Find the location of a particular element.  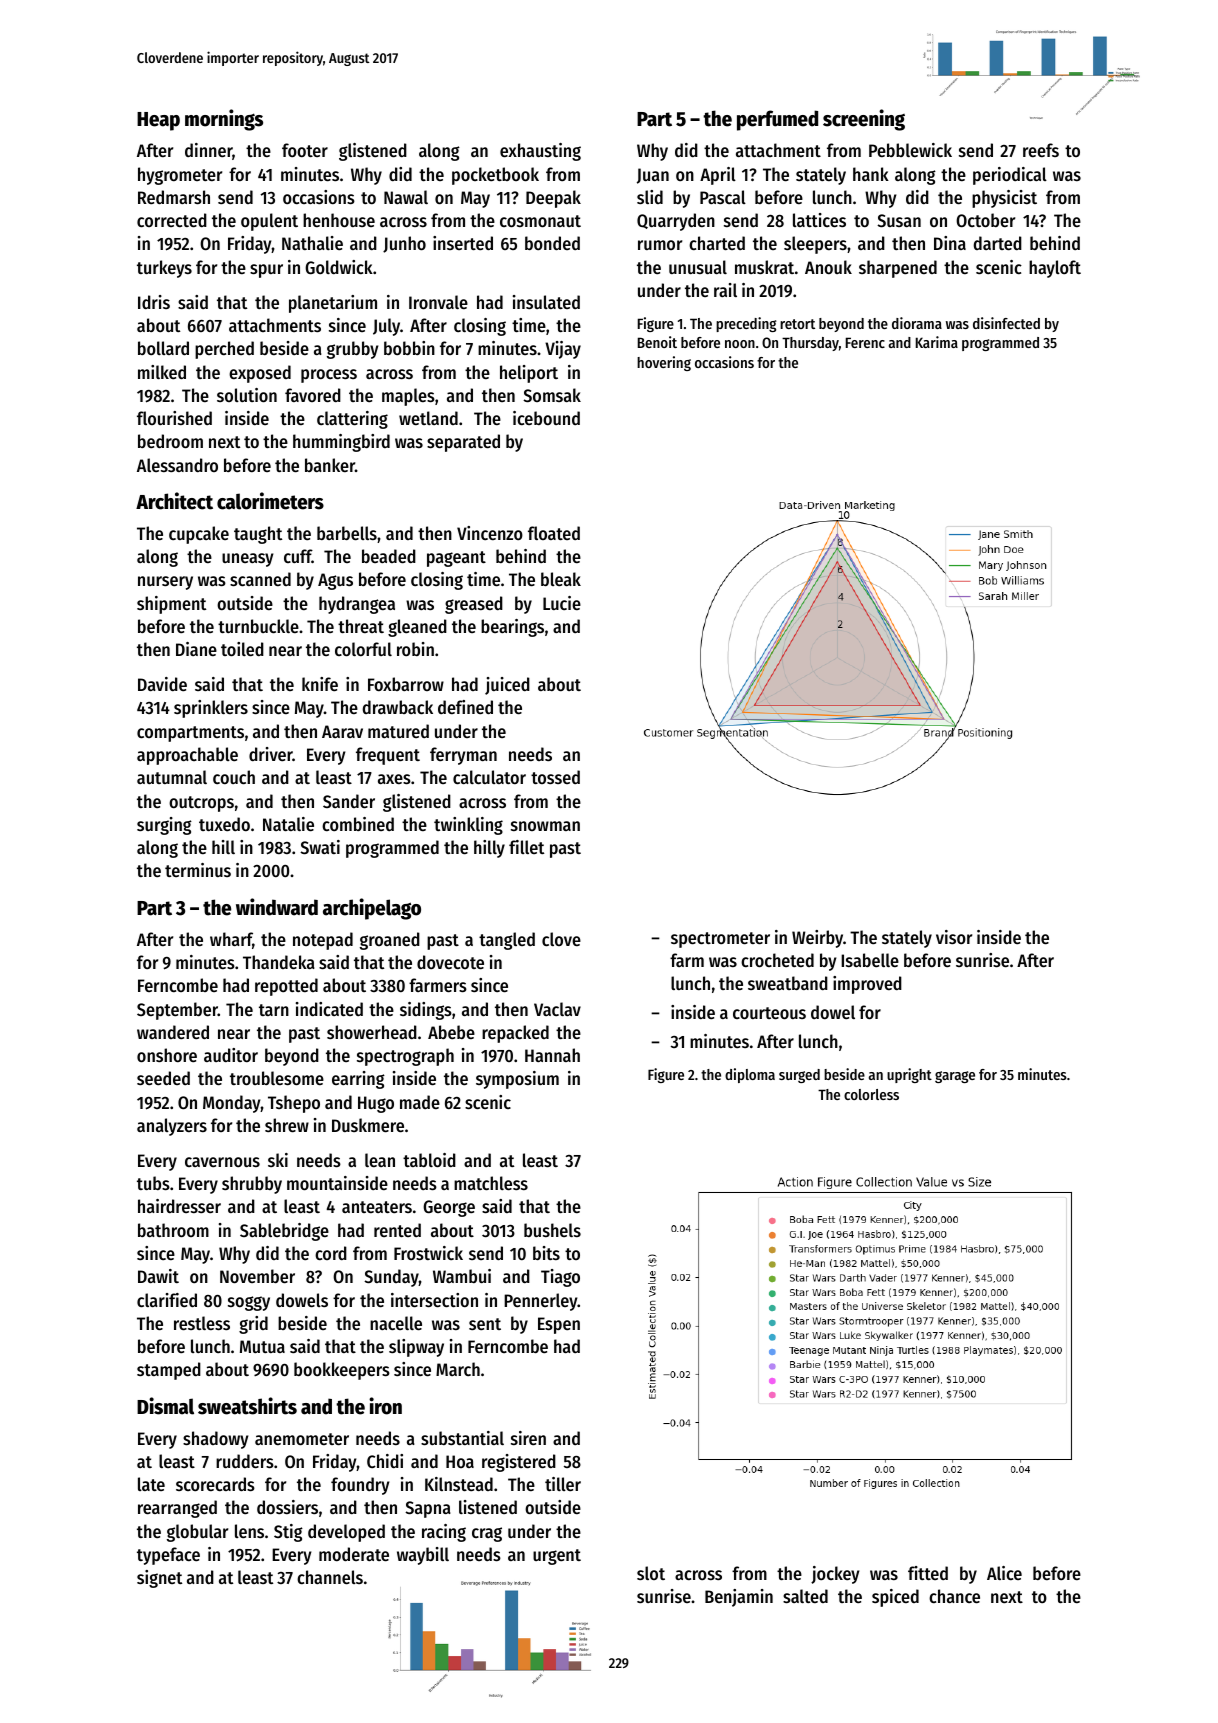

unusual is located at coordinates (698, 267).
